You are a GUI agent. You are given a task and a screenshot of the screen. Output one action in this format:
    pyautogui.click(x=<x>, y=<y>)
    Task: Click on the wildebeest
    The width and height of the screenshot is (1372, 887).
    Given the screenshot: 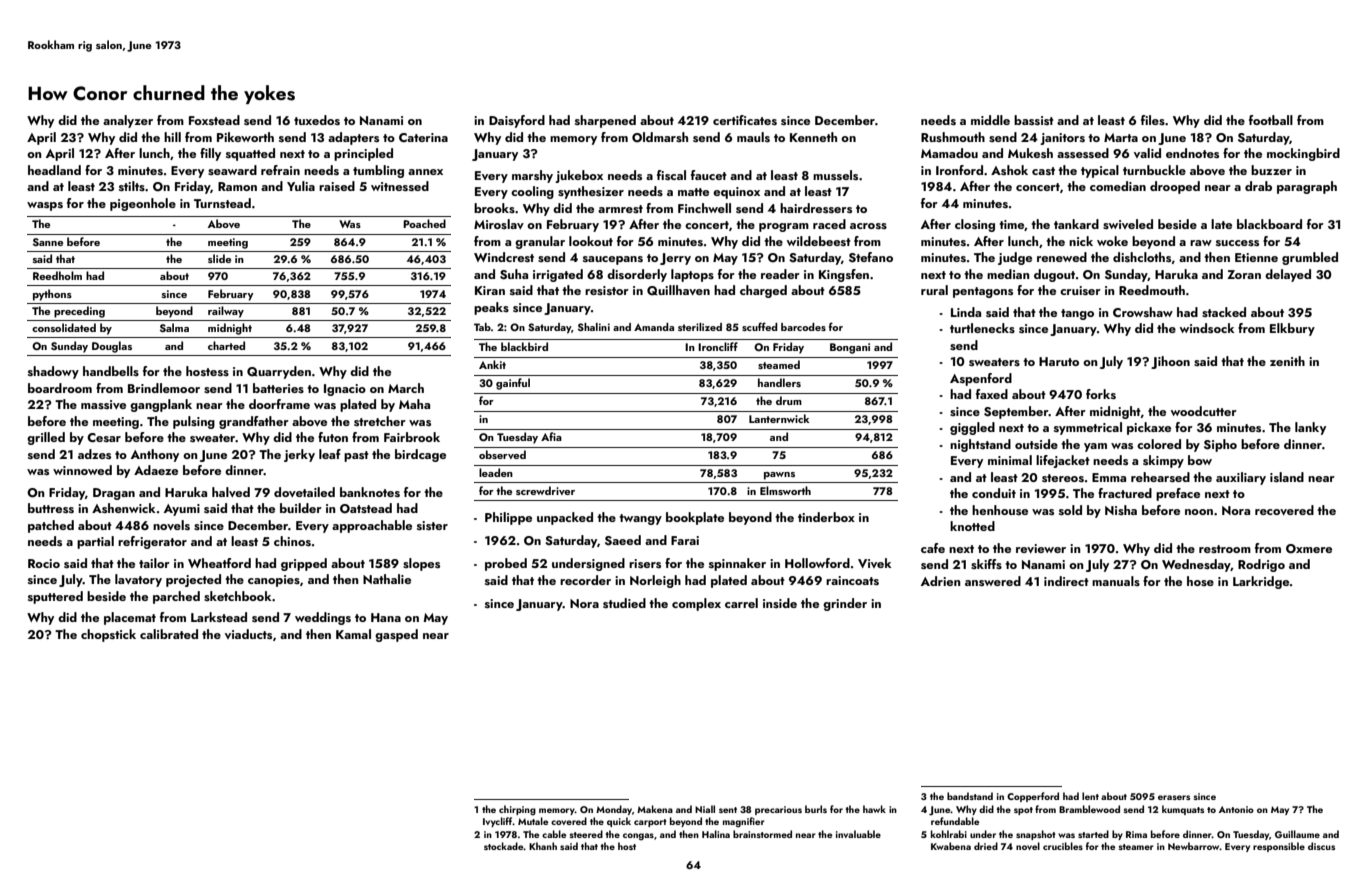 What is the action you would take?
    pyautogui.click(x=819, y=241)
